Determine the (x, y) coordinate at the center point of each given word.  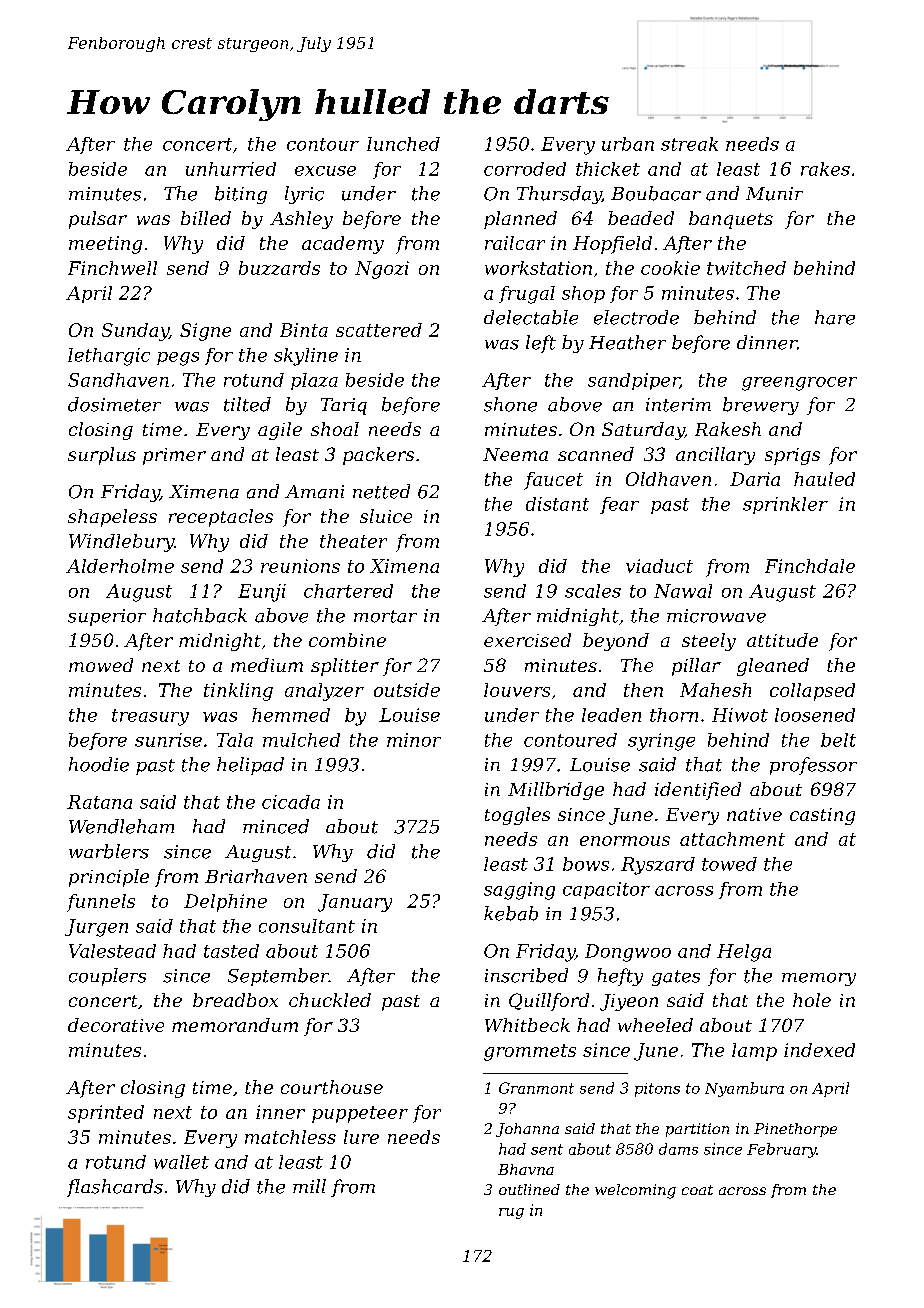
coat (697, 1190)
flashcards (115, 1188)
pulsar (98, 220)
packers (378, 456)
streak (689, 144)
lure (361, 1137)
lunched (403, 144)
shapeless (112, 518)
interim (678, 405)
